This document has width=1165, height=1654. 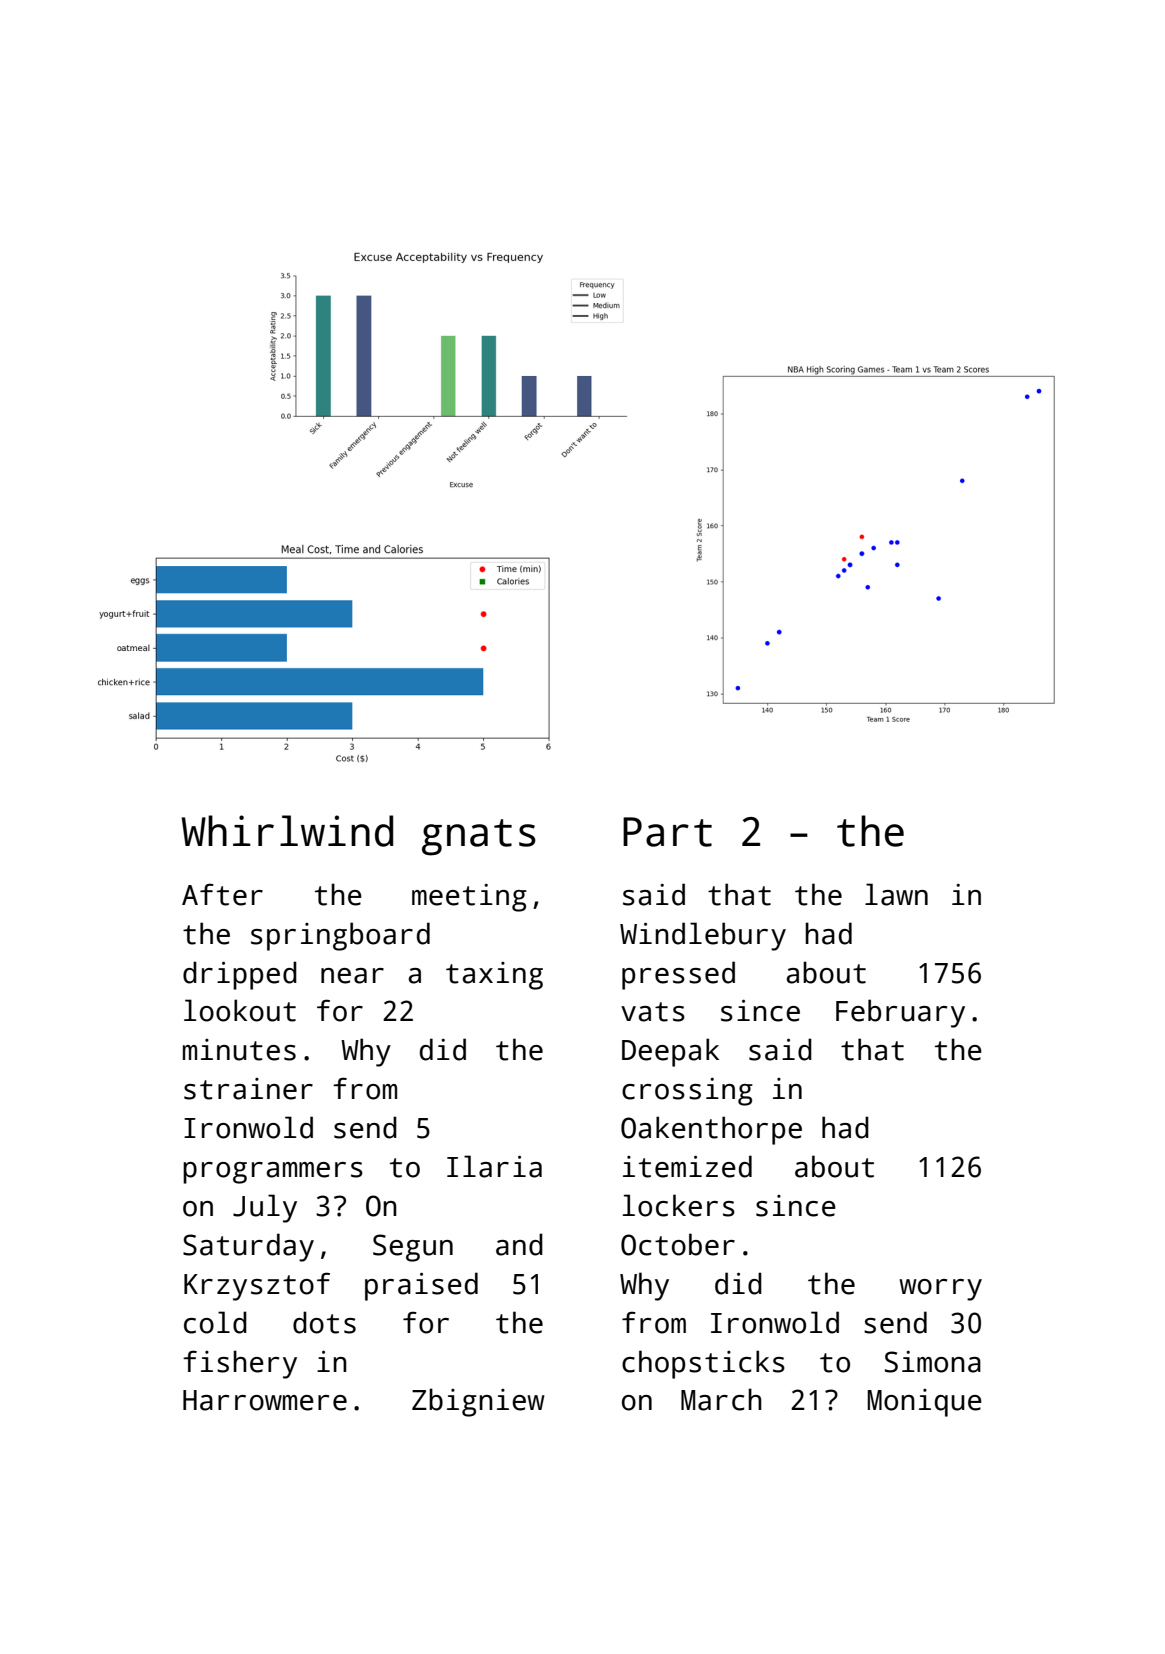 What do you see at coordinates (479, 837) in the document?
I see `gnats` at bounding box center [479, 837].
